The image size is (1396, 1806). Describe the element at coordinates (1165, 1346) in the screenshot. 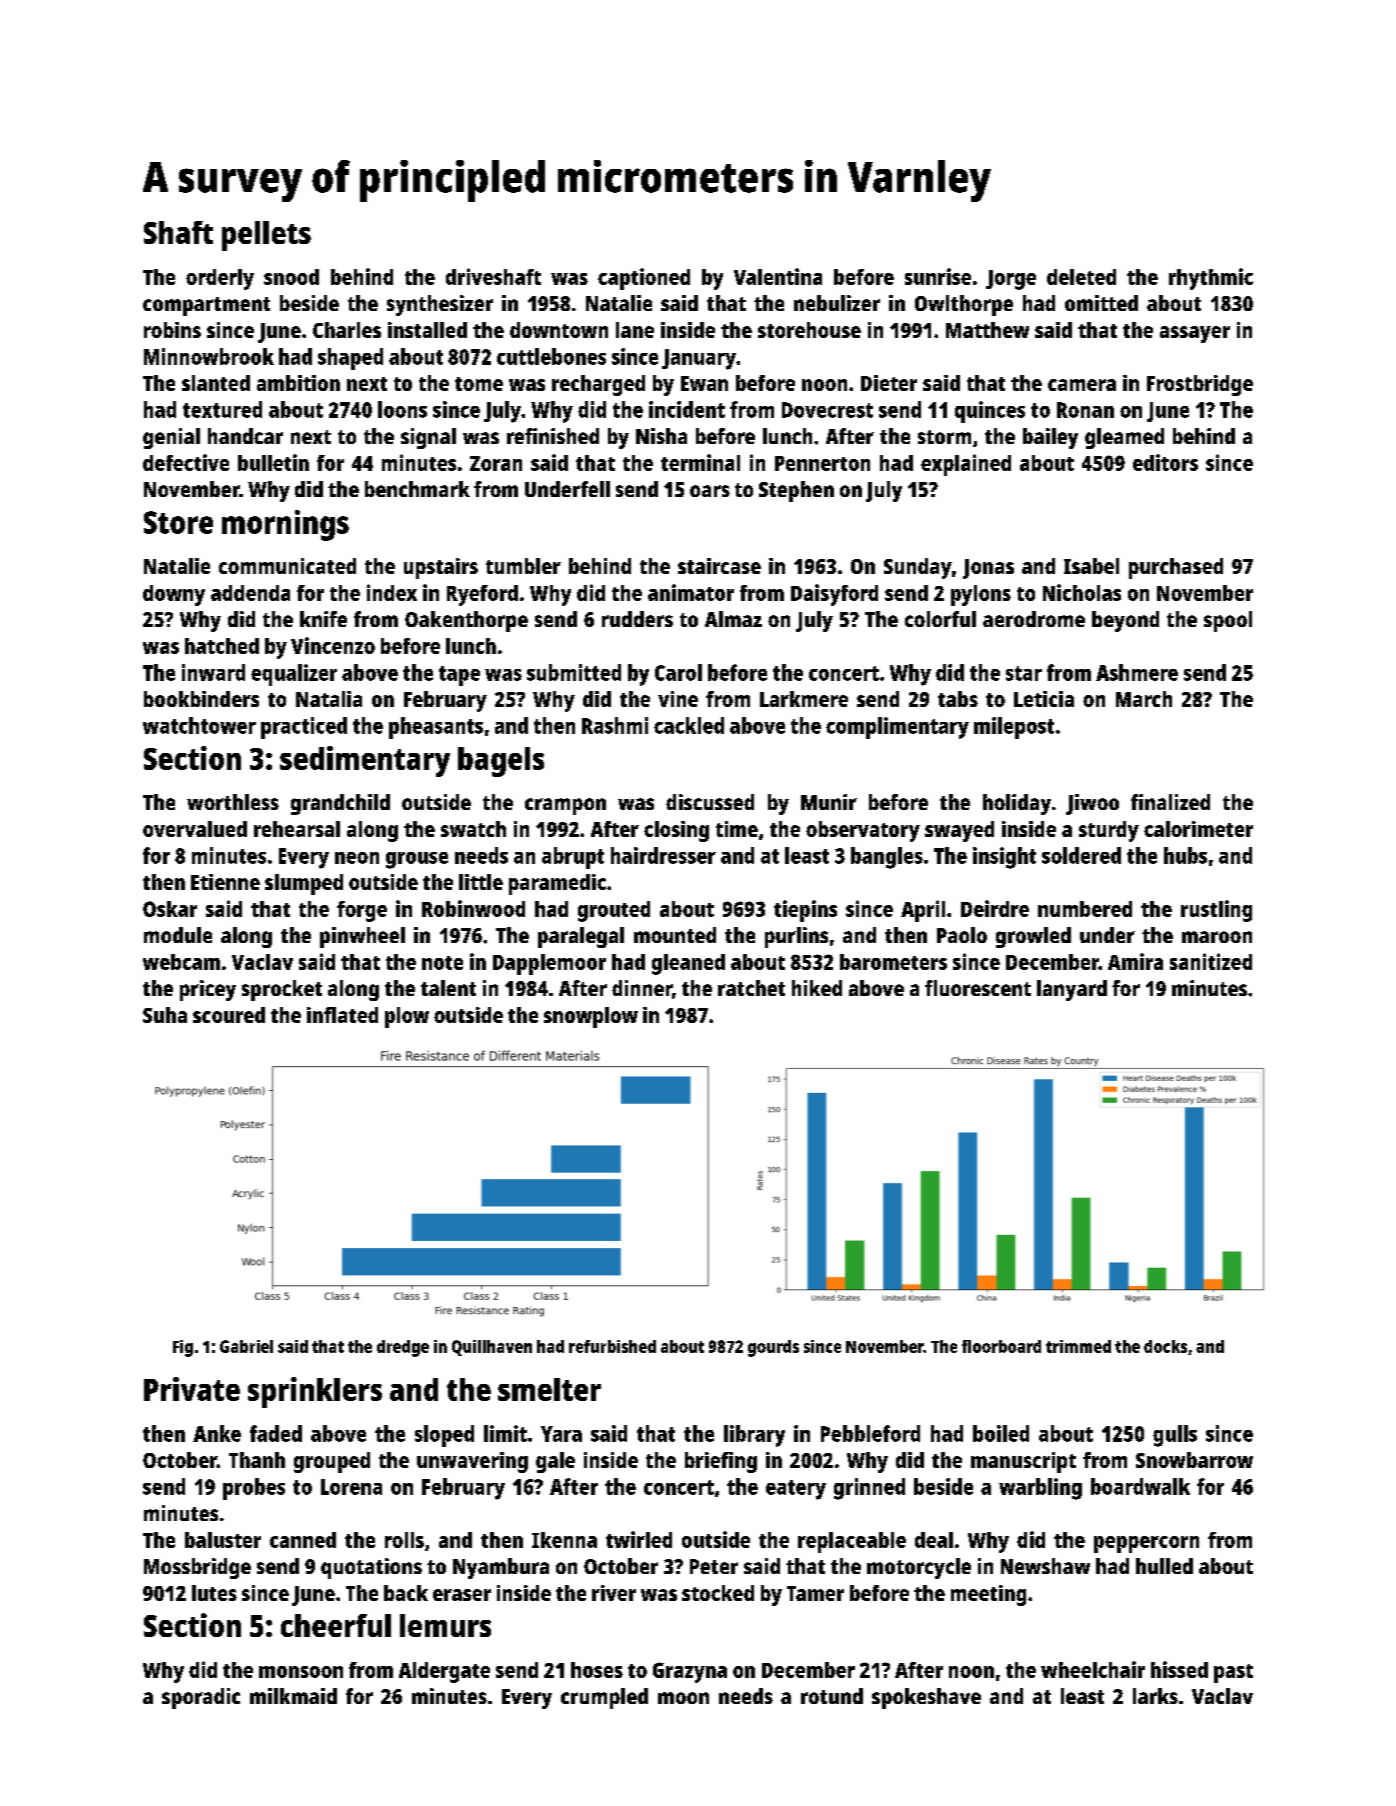

I see `docks` at that location.
